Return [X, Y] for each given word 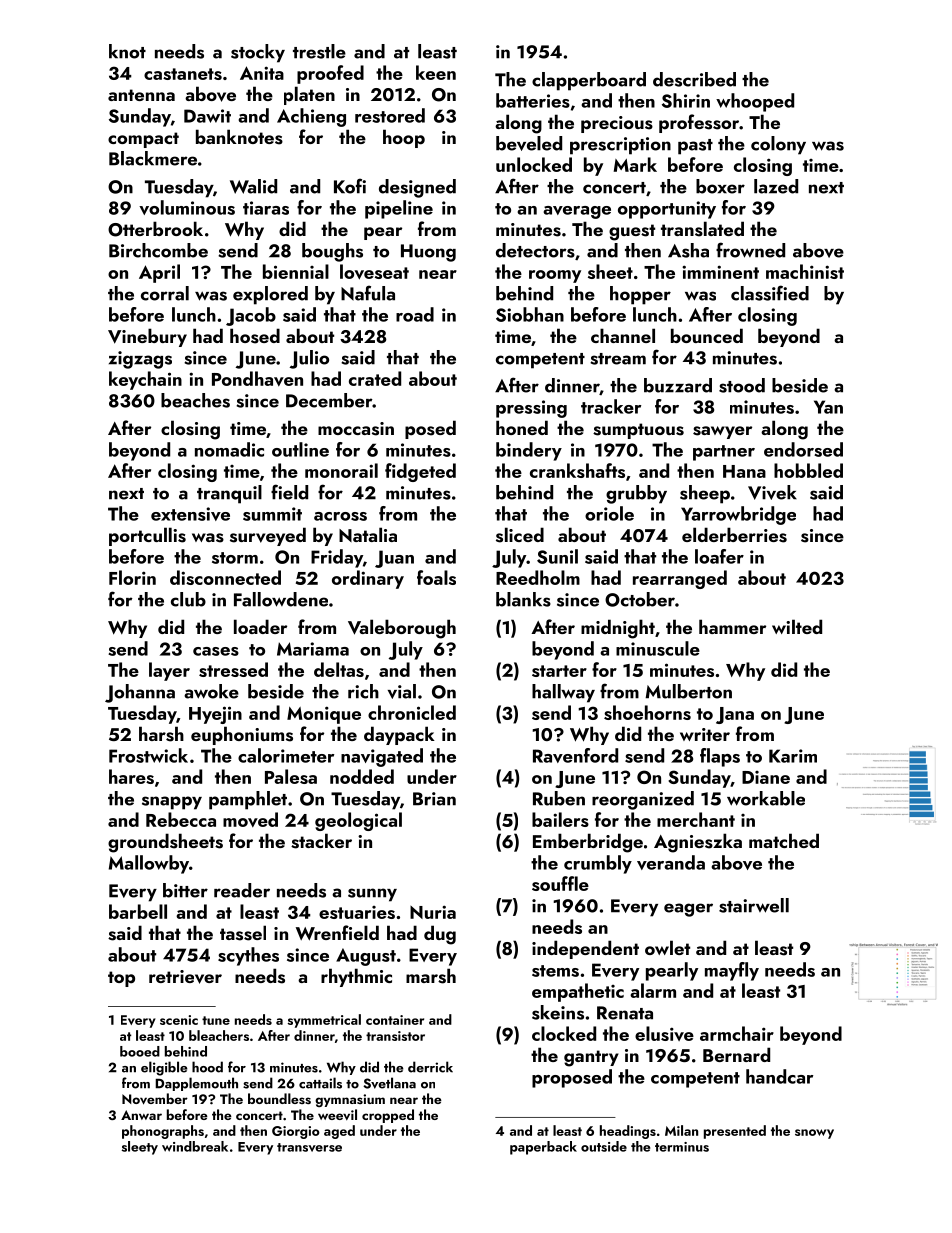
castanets [183, 74]
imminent [720, 272]
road [415, 314]
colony [778, 145]
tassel [243, 933]
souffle [560, 883]
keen [436, 72]
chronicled [412, 712]
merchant [696, 819]
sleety [140, 1148]
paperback [543, 1148]
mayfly [732, 971]
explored [270, 295]
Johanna [140, 693]
